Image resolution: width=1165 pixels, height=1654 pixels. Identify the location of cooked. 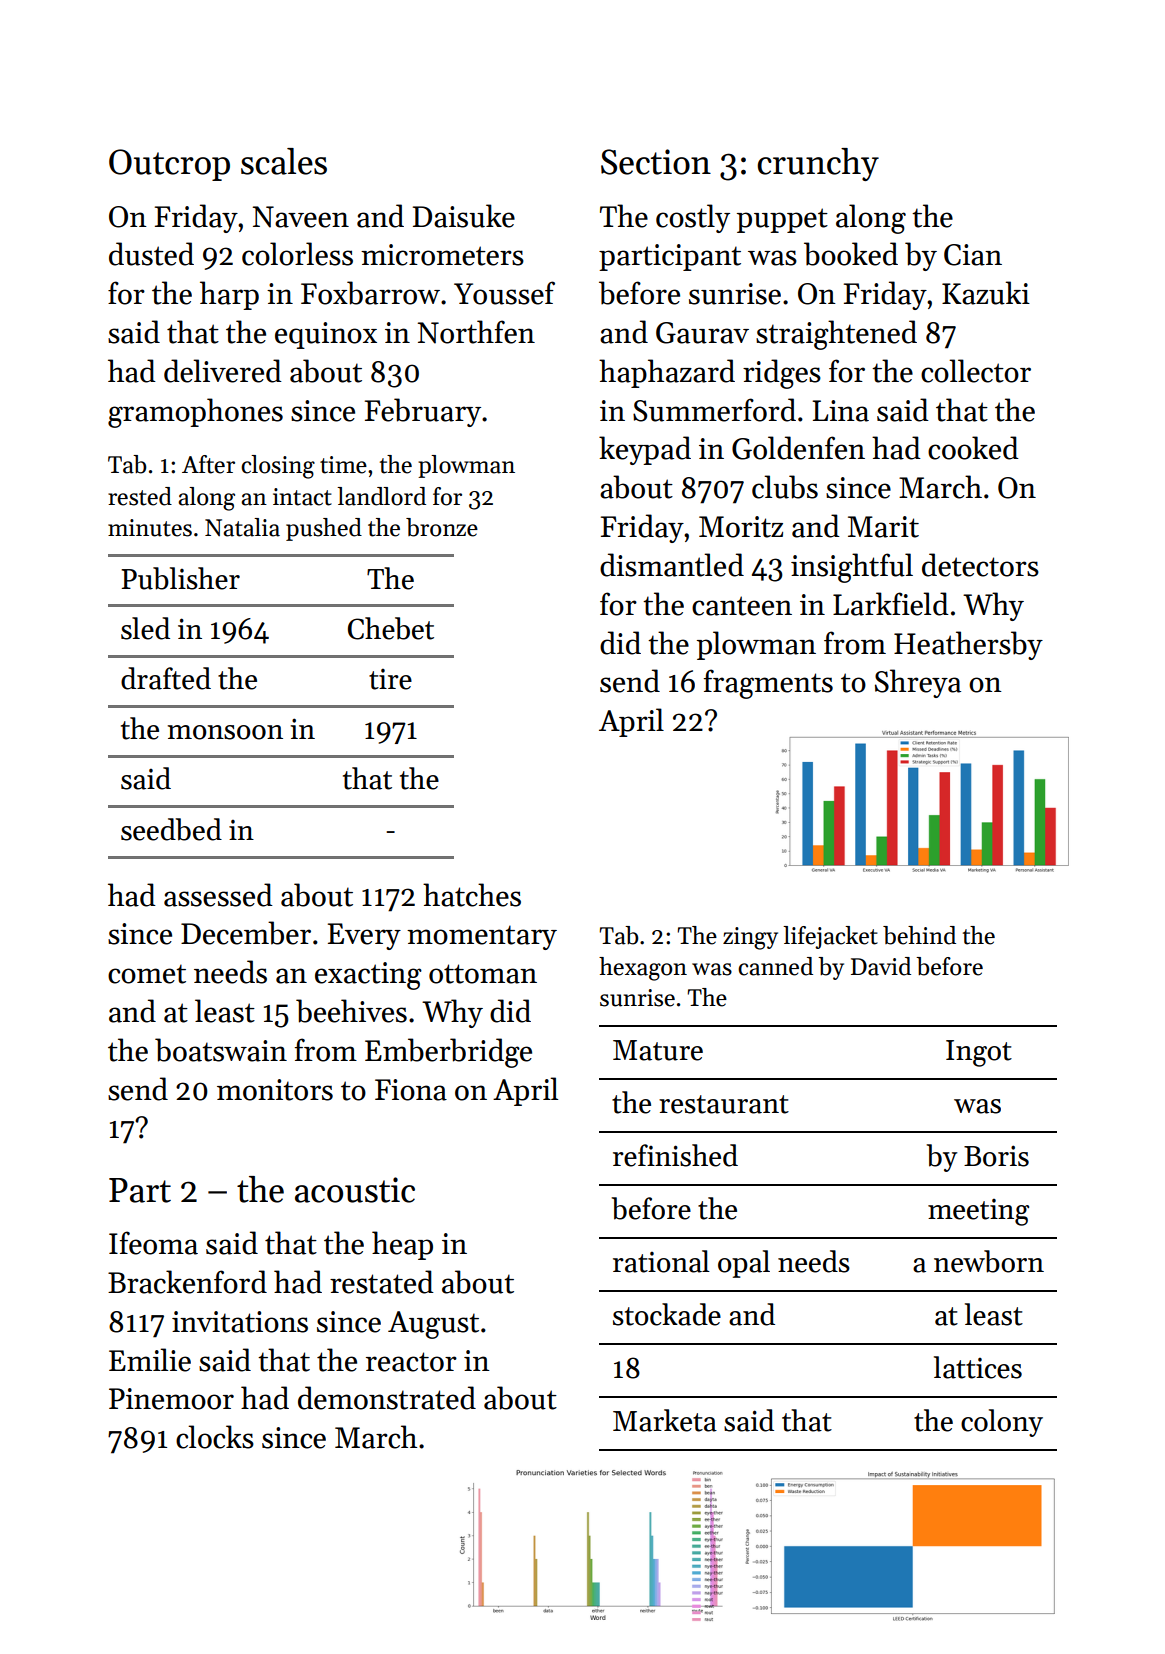
(973, 448).
